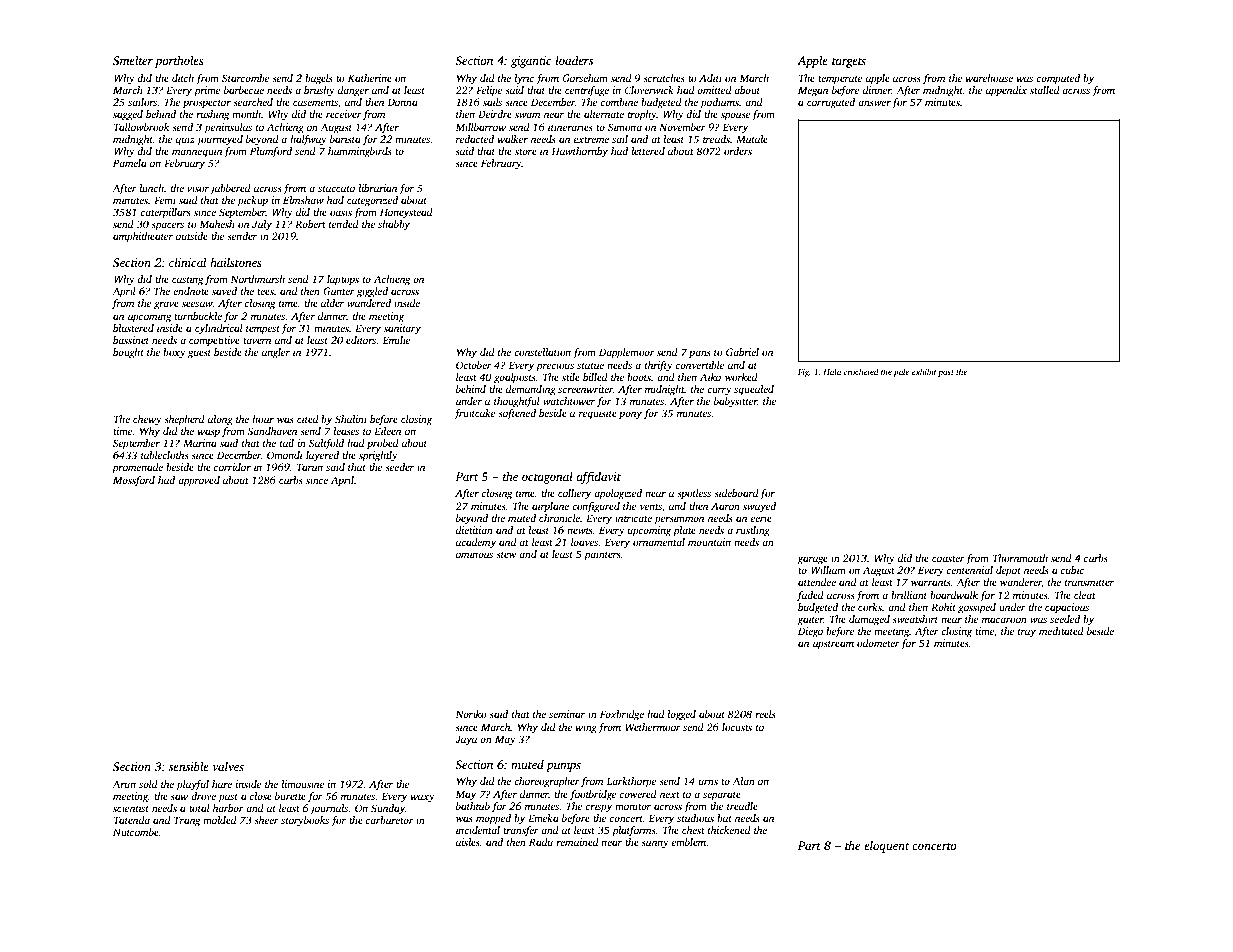  Describe the element at coordinates (370, 78) in the page. I see `Katherine` at that location.
